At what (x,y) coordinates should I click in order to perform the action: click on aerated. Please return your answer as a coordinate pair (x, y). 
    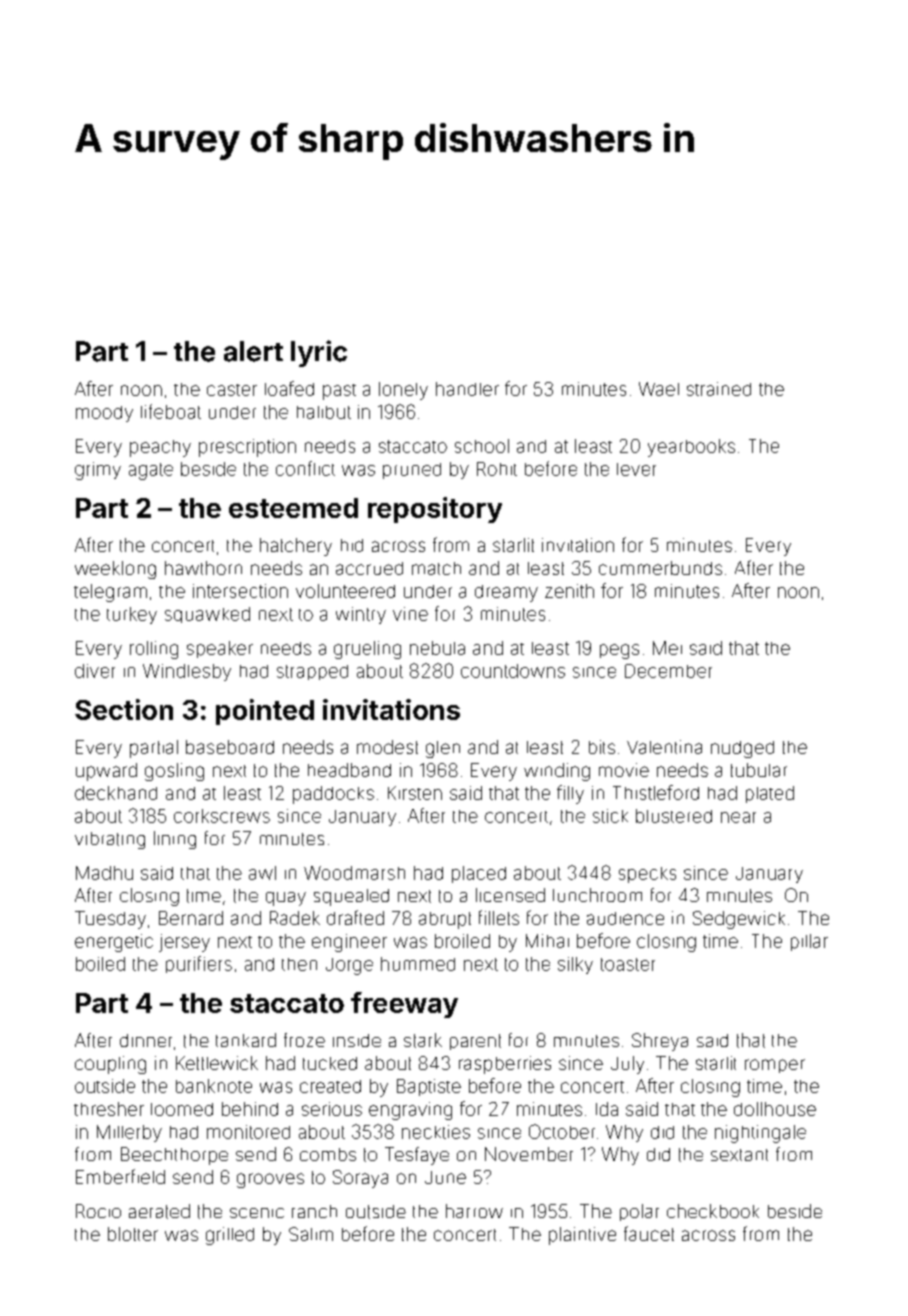
    Looking at the image, I should click on (159, 1211).
